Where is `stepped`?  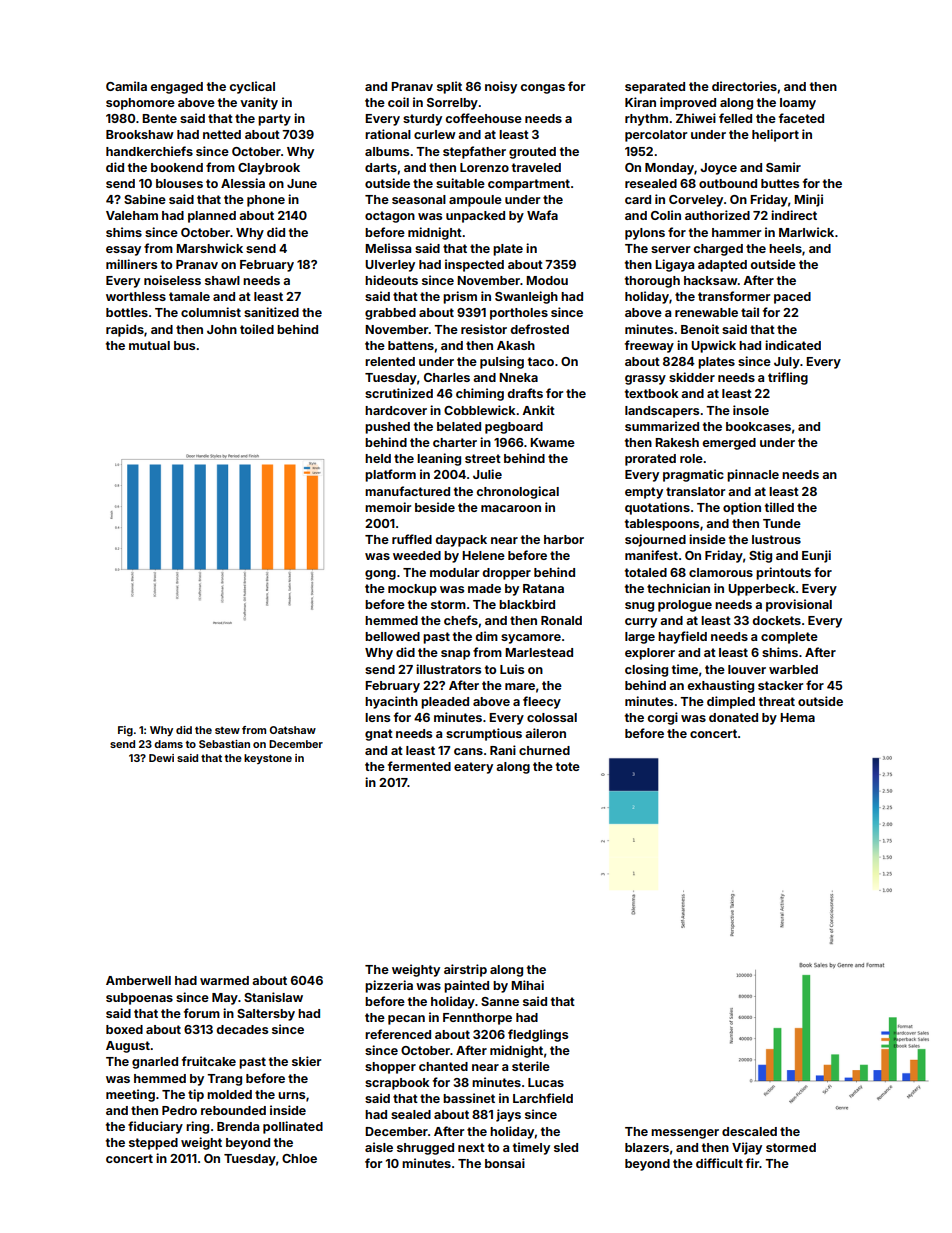
stepped is located at coordinates (153, 1144).
